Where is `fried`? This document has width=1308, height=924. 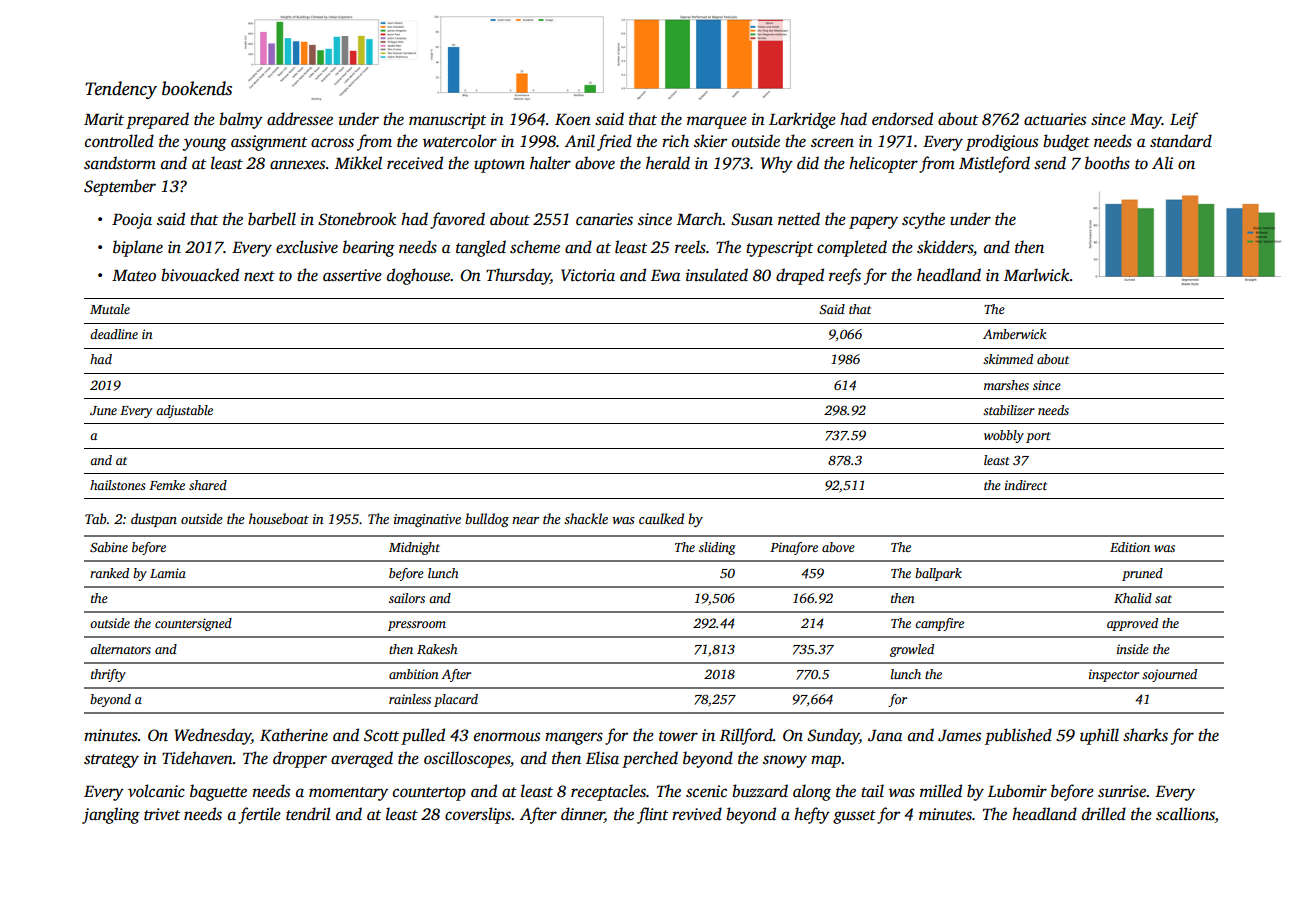
fried is located at coordinates (614, 142).
